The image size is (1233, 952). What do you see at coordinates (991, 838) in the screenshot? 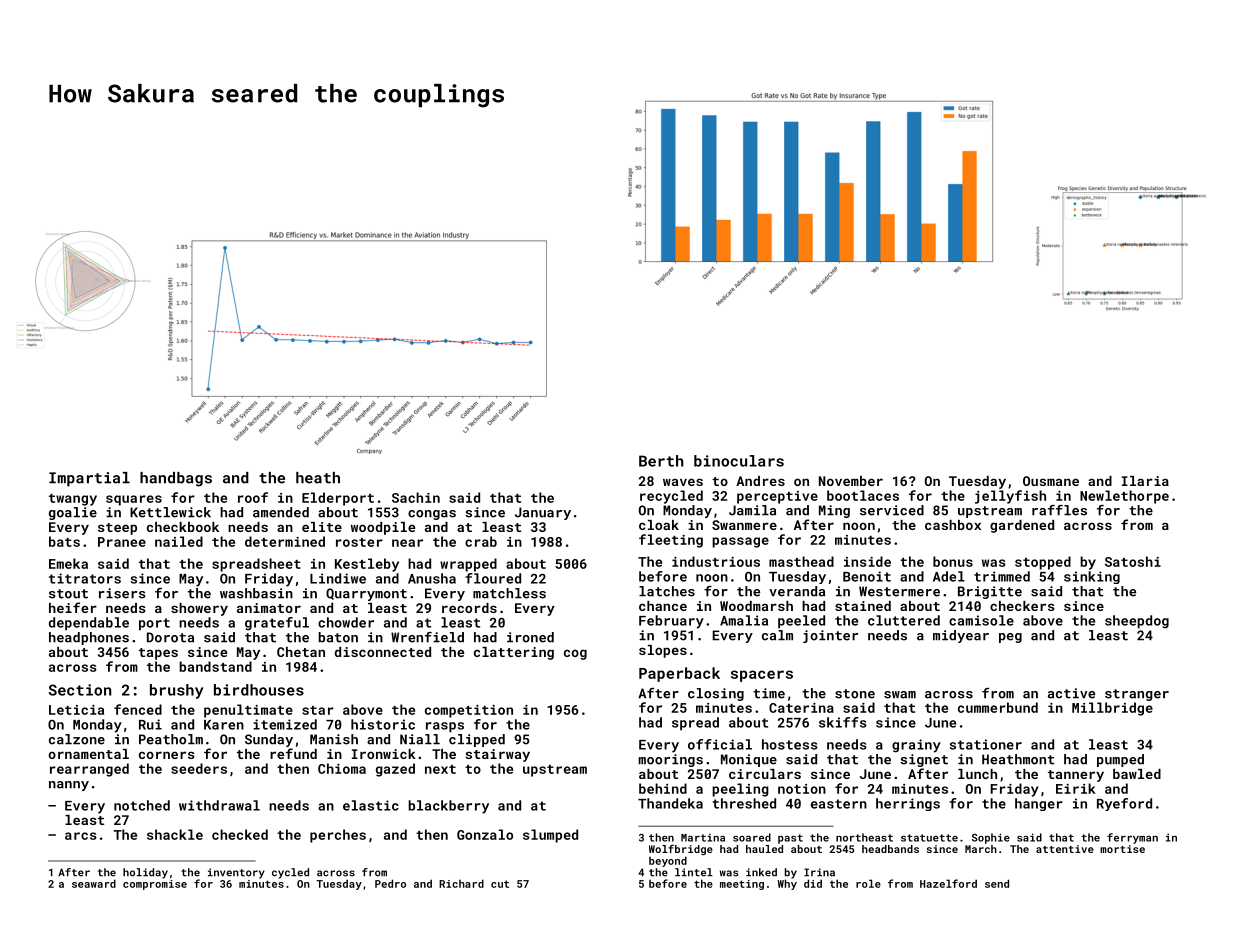
I see `Sophie` at bounding box center [991, 838].
